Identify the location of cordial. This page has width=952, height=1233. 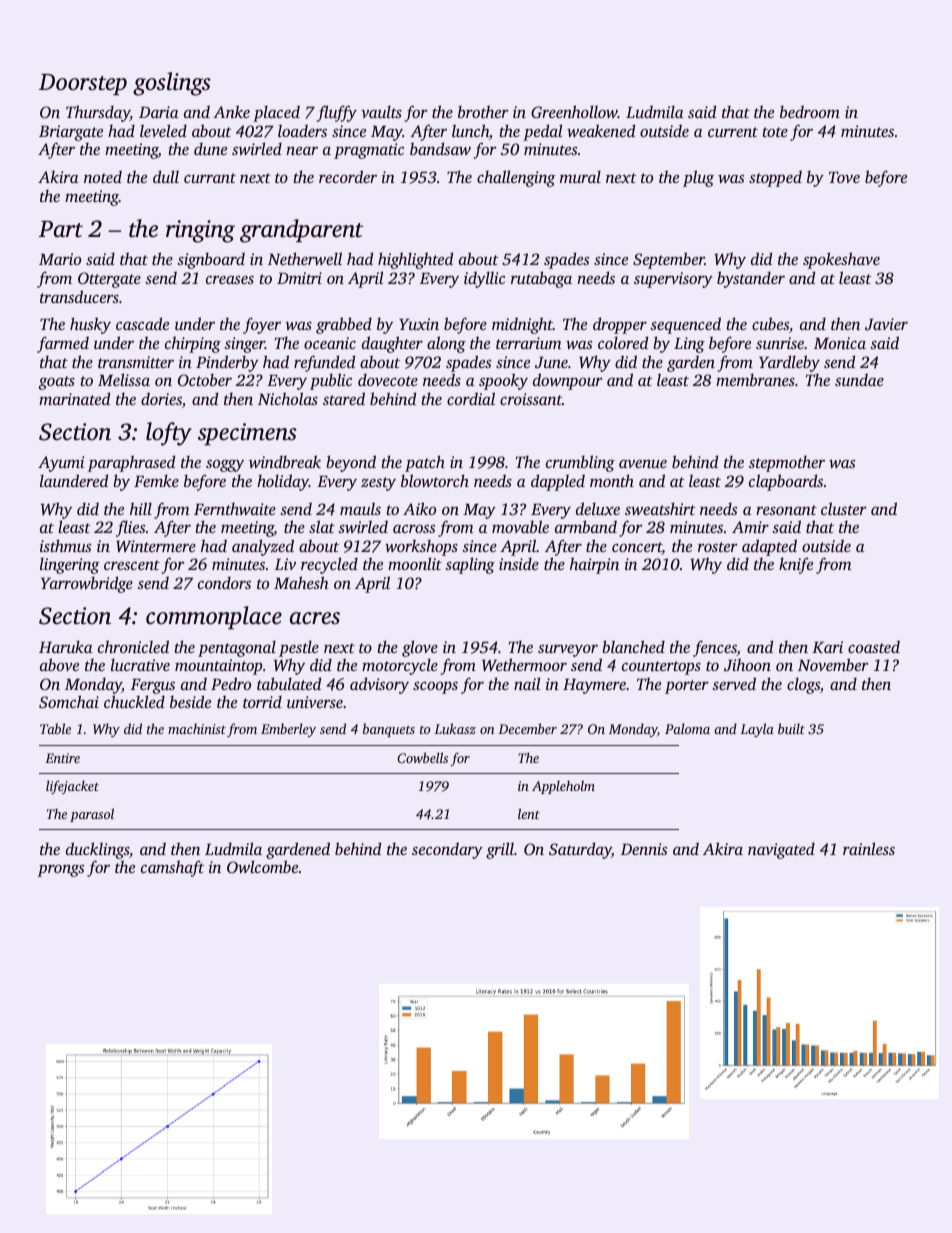
(471, 398).
